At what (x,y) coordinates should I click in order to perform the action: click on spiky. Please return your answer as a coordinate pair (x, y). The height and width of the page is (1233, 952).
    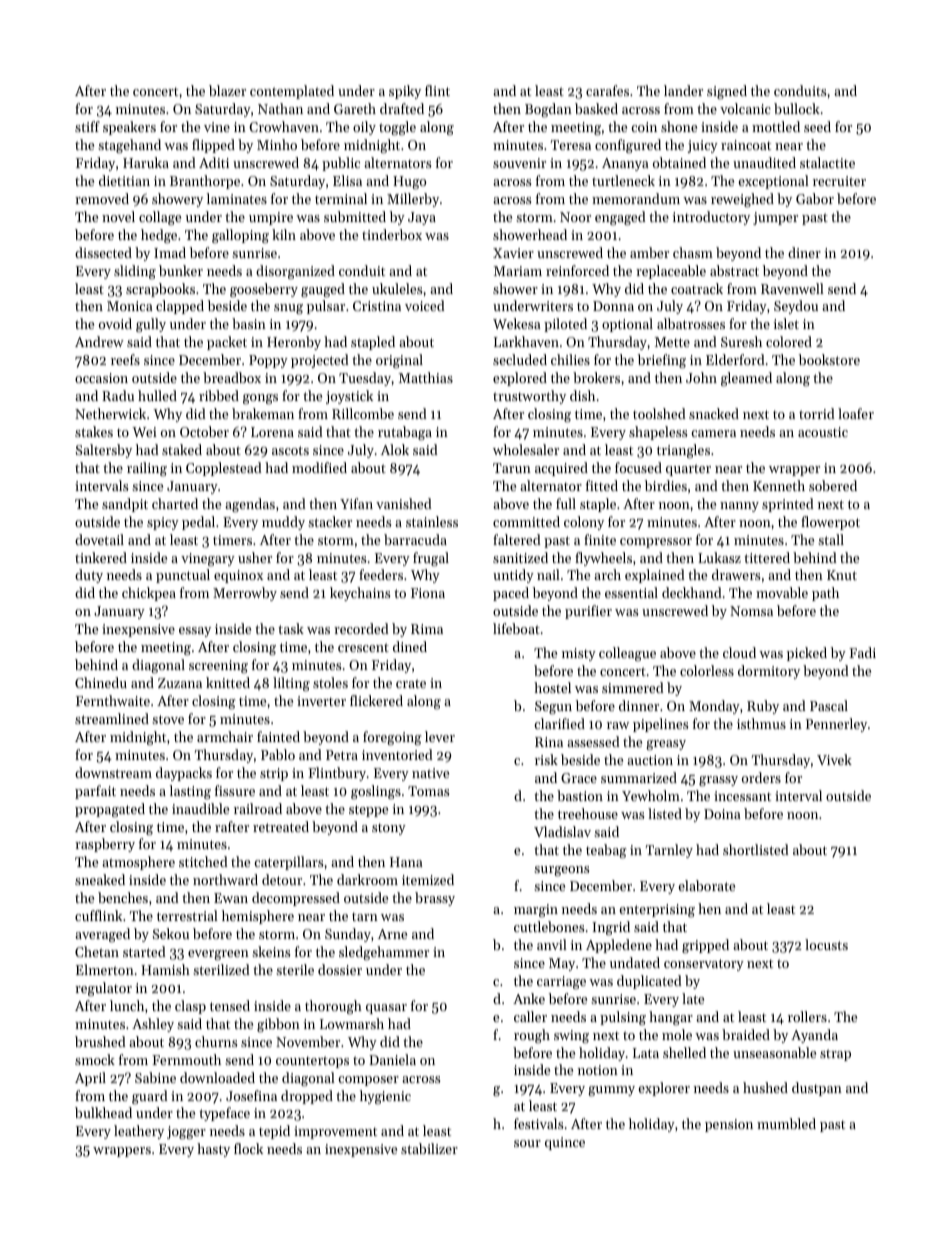
    Looking at the image, I should click on (405, 92).
